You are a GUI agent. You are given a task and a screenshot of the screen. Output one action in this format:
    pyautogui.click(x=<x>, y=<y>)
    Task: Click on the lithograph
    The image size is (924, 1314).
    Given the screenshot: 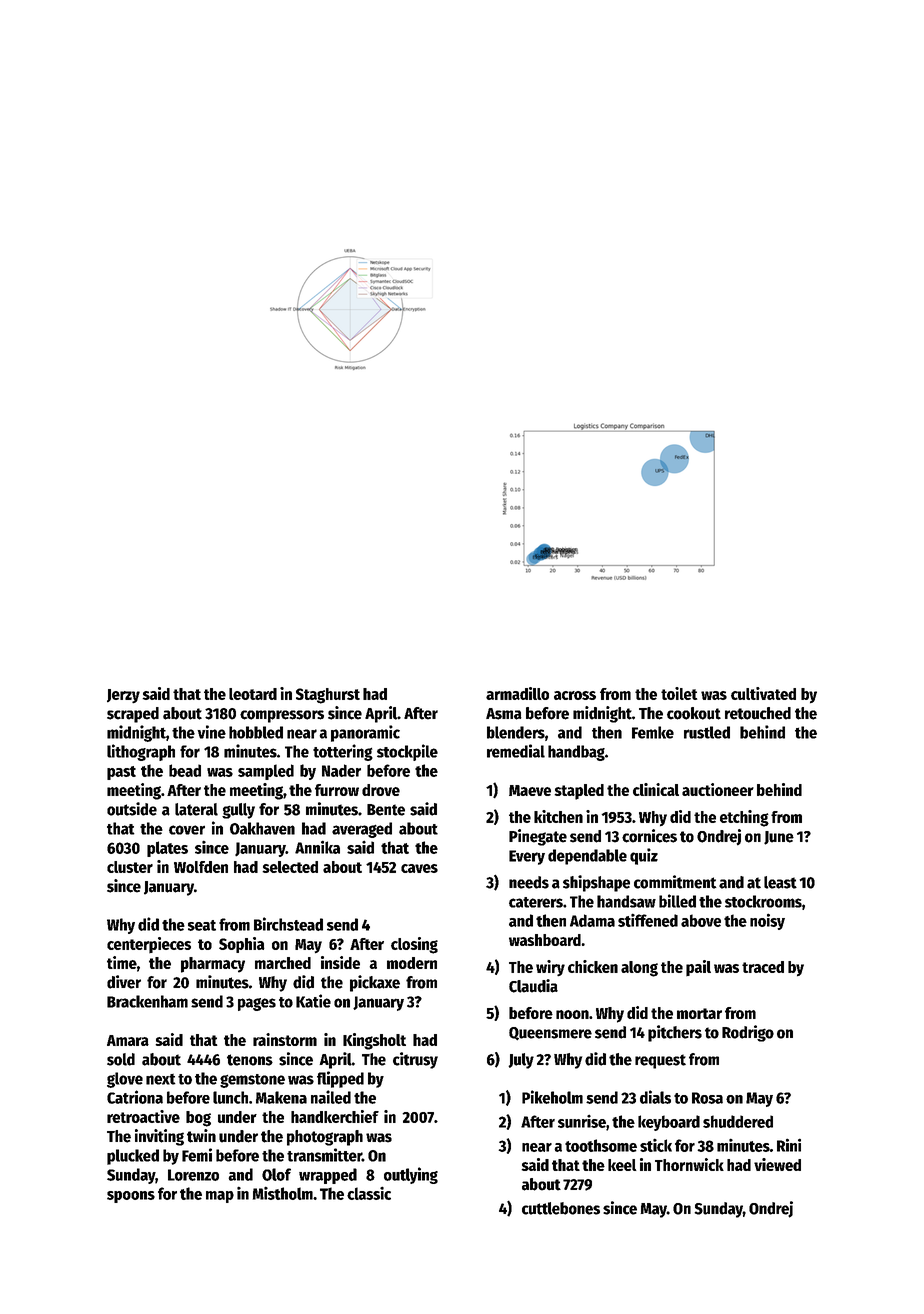 What is the action you would take?
    pyautogui.click(x=141, y=752)
